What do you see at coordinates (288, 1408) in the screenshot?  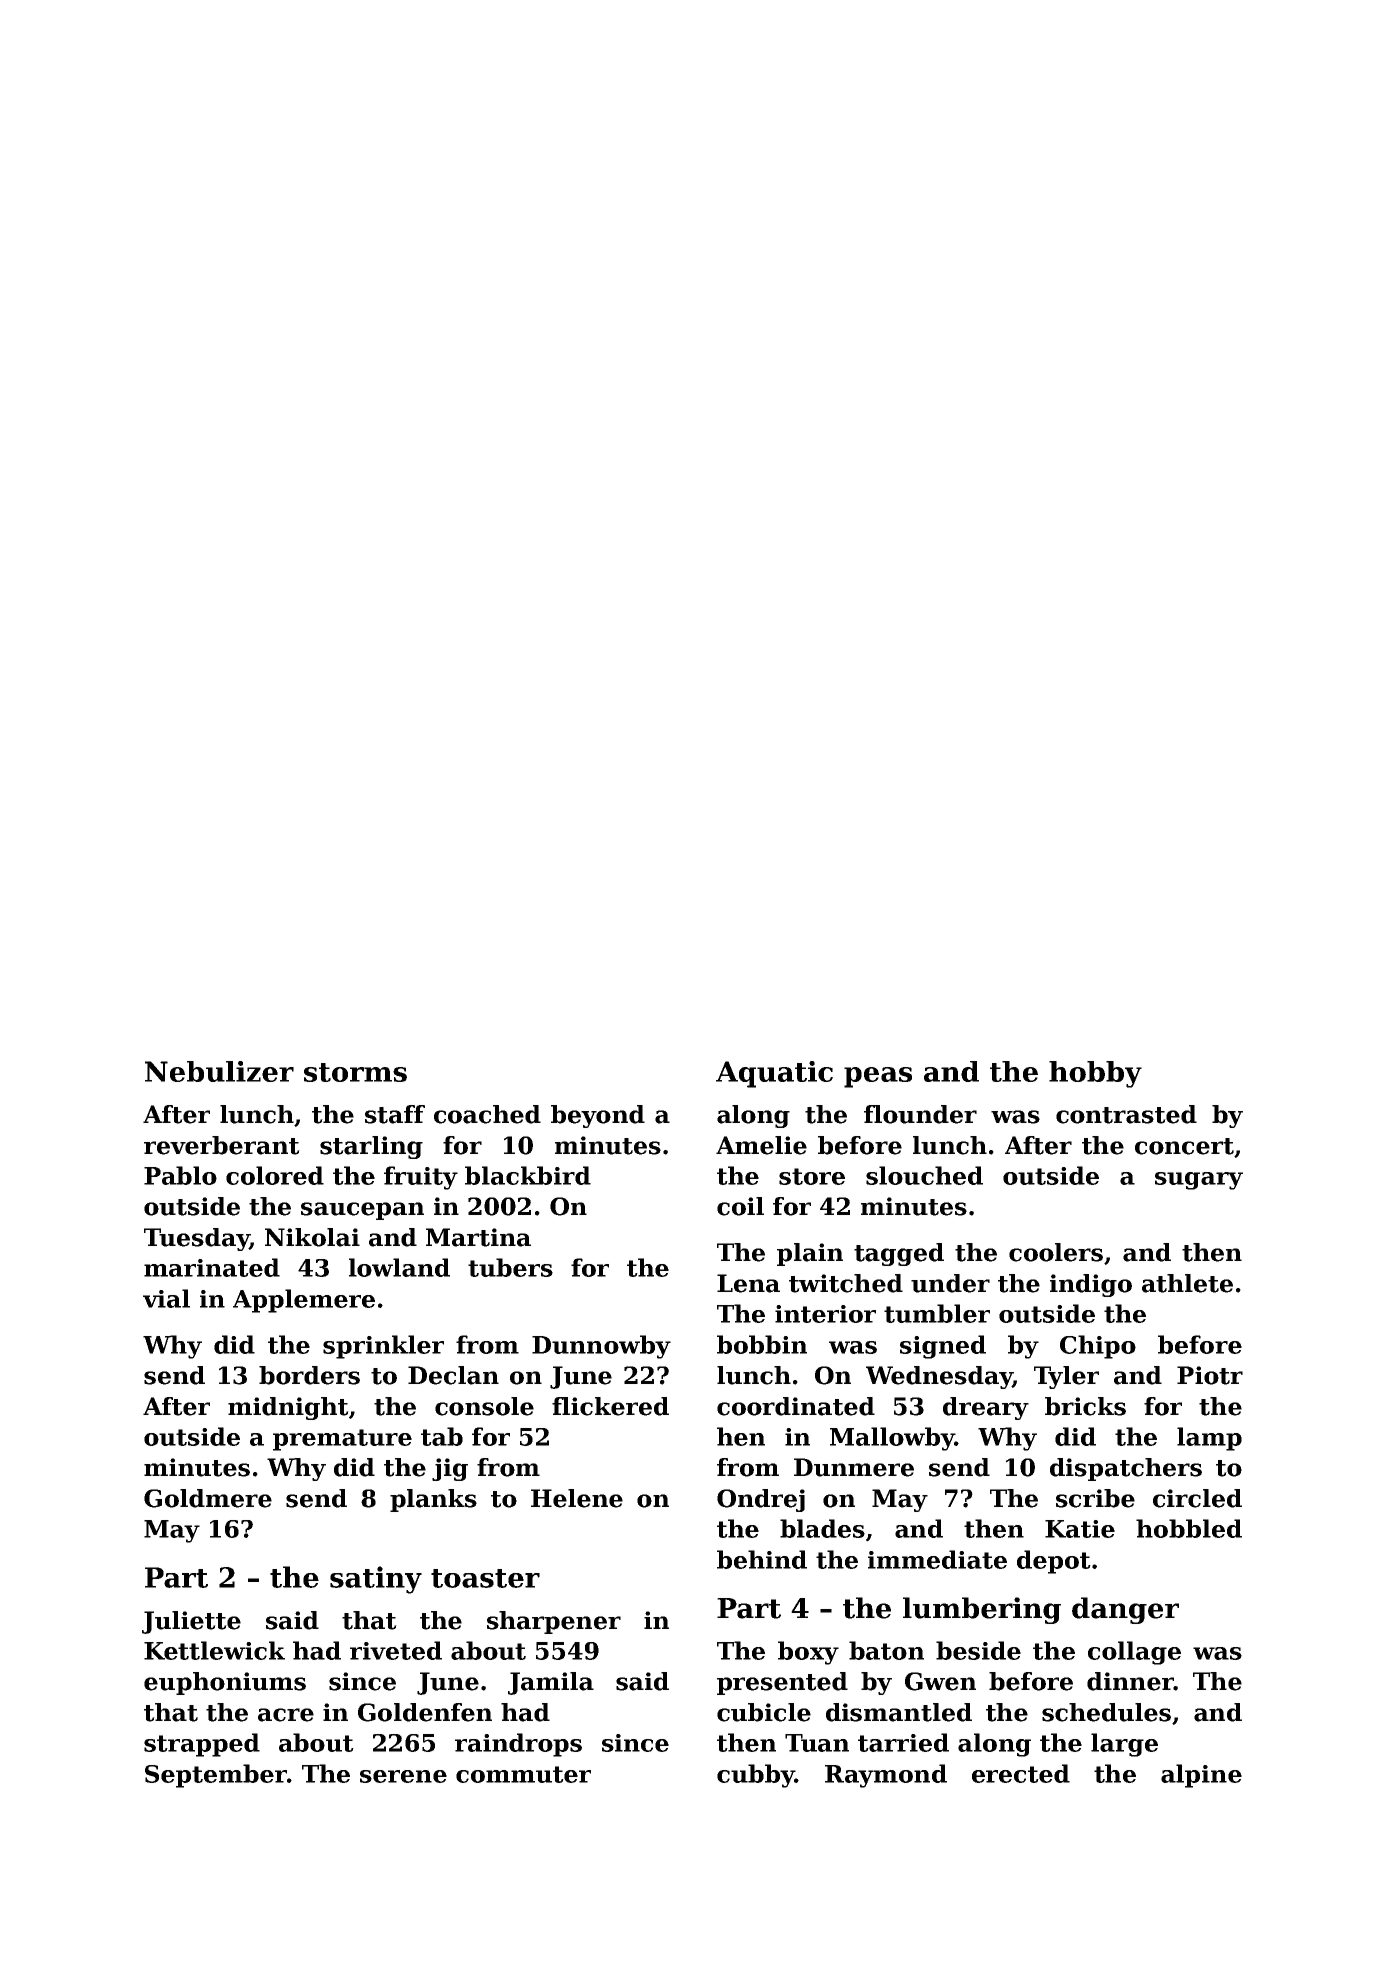 I see `midnight` at bounding box center [288, 1408].
